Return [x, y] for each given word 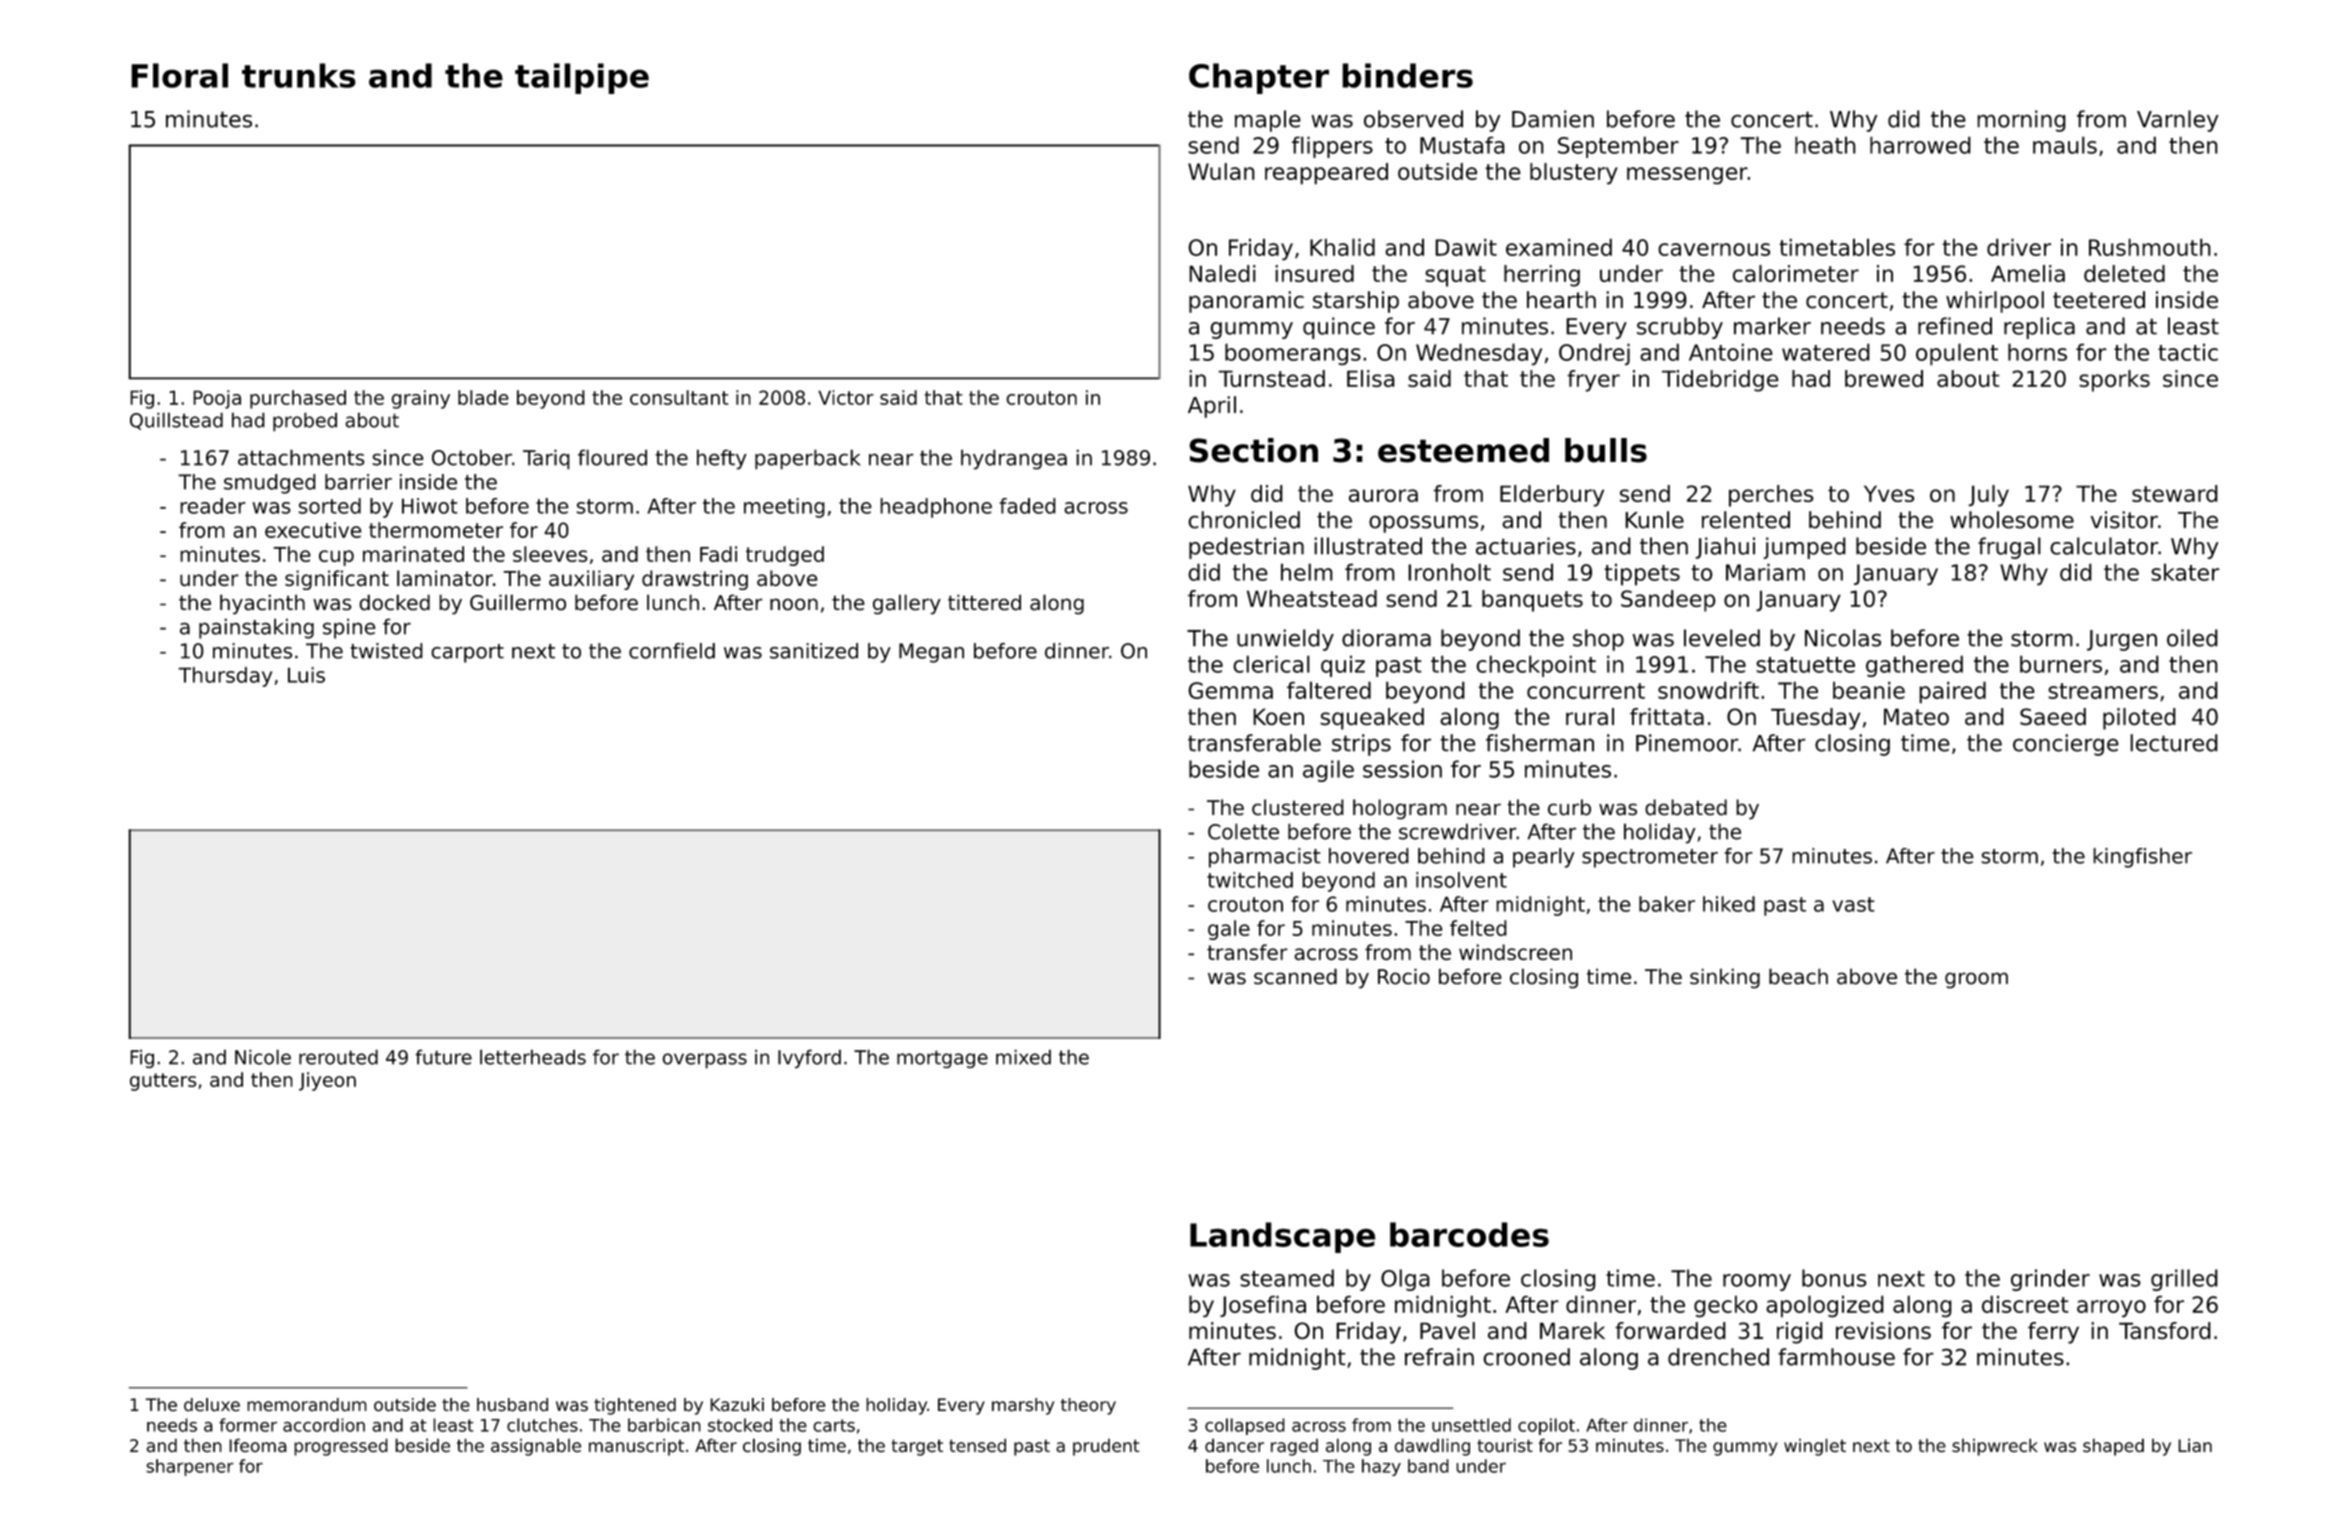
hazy [1381, 1467]
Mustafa [1462, 145]
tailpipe [582, 78]
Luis [306, 675]
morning [2021, 121]
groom [1976, 980]
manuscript [636, 1447]
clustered [1298, 807]
